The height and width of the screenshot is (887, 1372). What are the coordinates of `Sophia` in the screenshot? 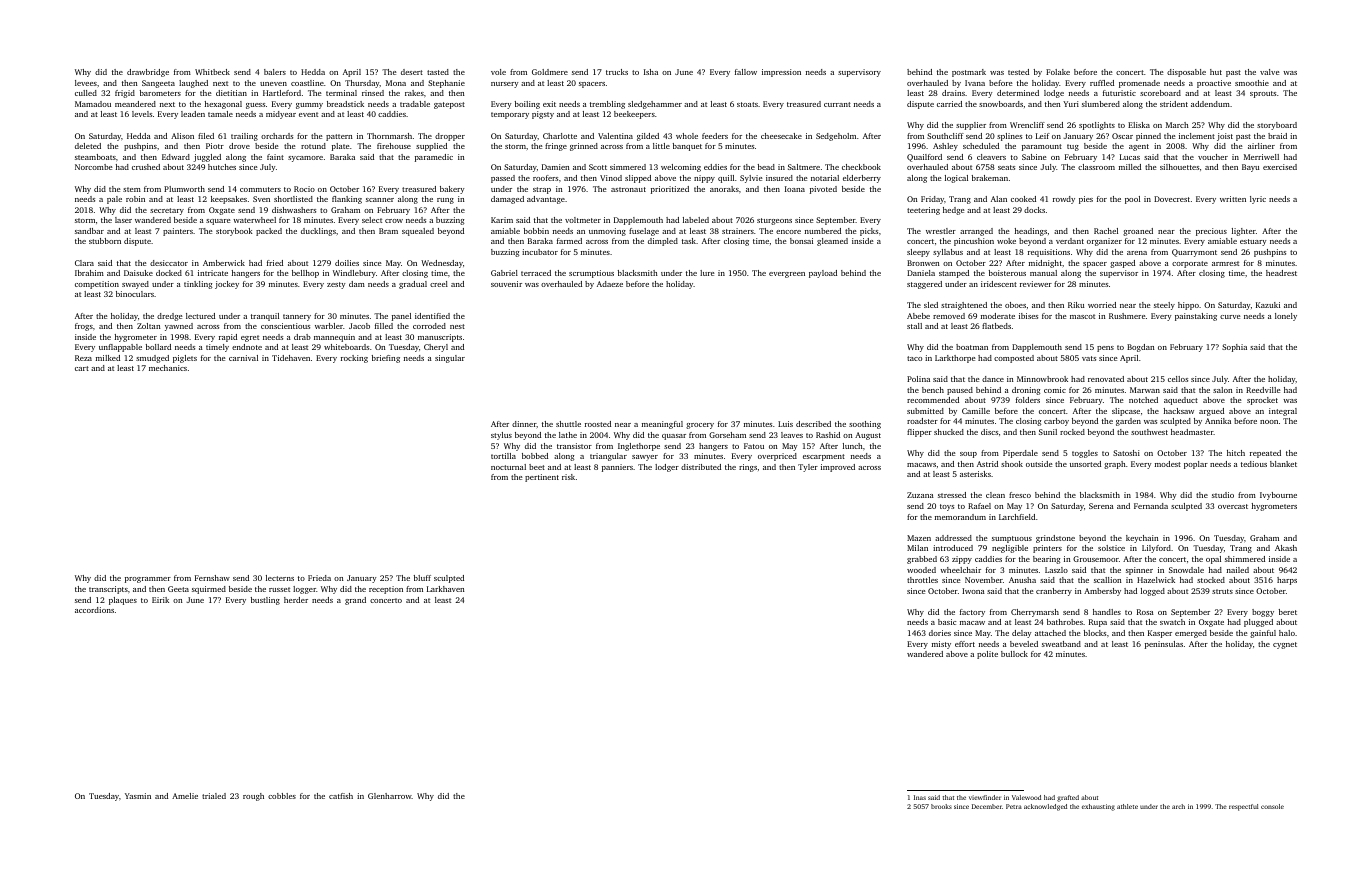 It's located at (1234, 348).
